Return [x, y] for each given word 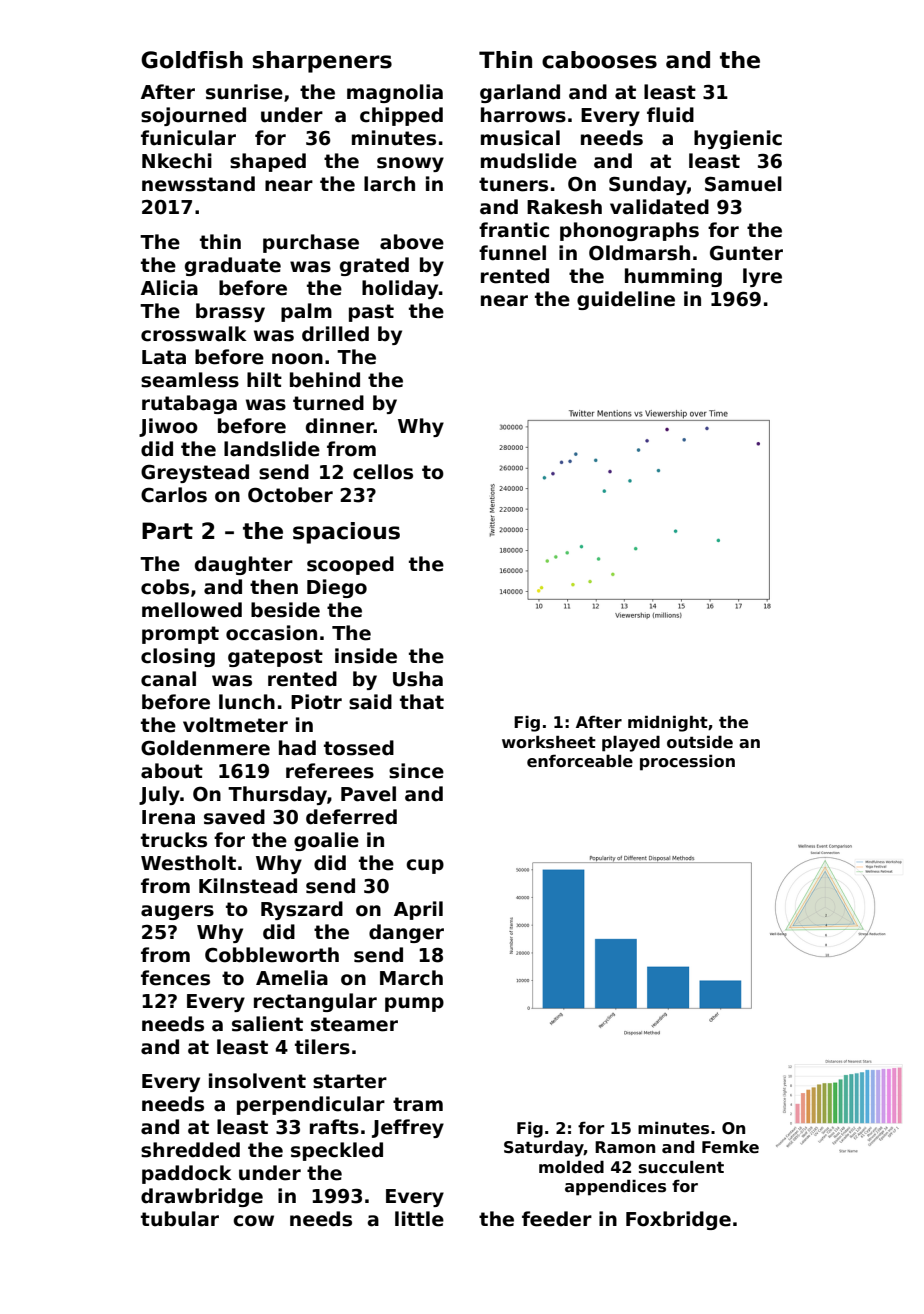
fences [175, 978]
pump [414, 1004]
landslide [272, 449]
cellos [383, 472]
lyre [762, 277]
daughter [244, 565]
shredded [190, 1150]
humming [673, 277]
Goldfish [192, 60]
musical [520, 138]
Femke [730, 1147]
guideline [626, 300]
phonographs [629, 231]
